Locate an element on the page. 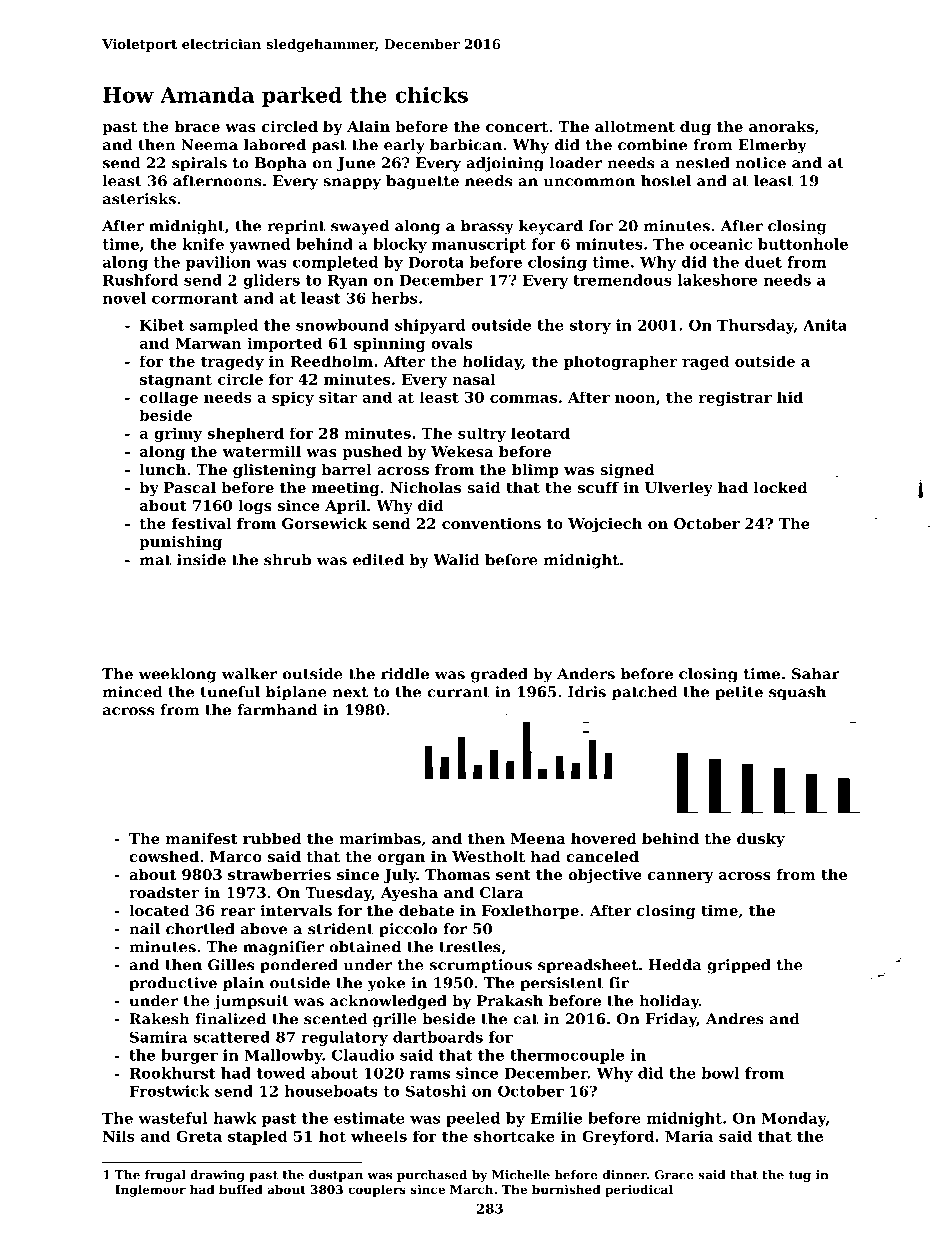 This image has height=1233, width=952. periodical is located at coordinates (639, 1191).
